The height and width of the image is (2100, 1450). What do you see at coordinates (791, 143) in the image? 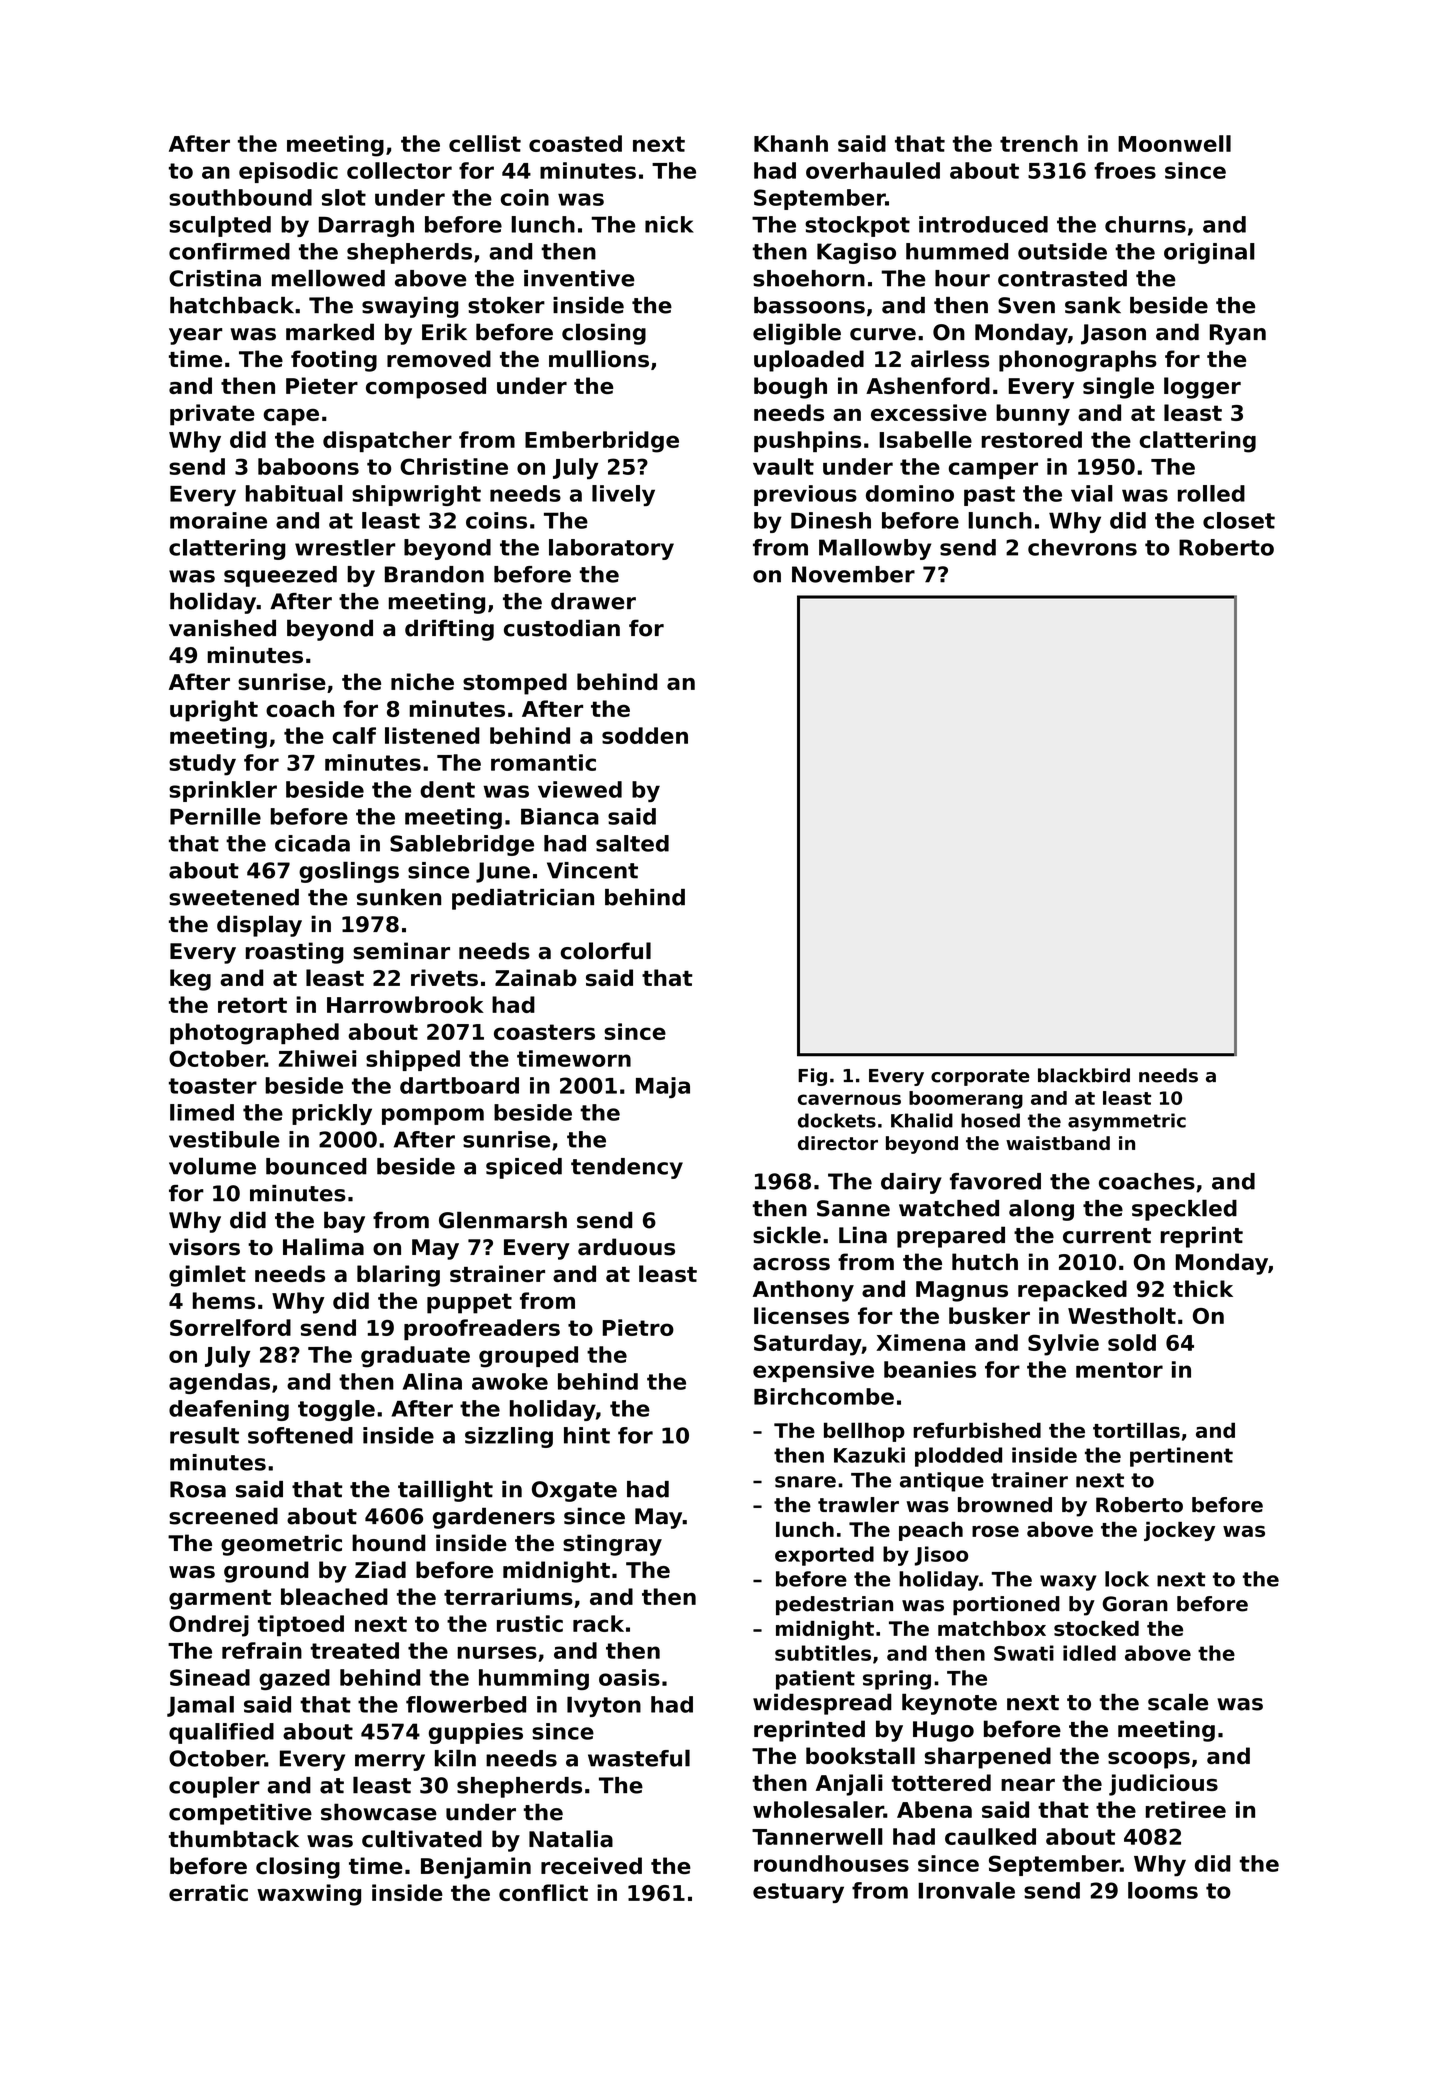
I see `Khanh` at bounding box center [791, 143].
